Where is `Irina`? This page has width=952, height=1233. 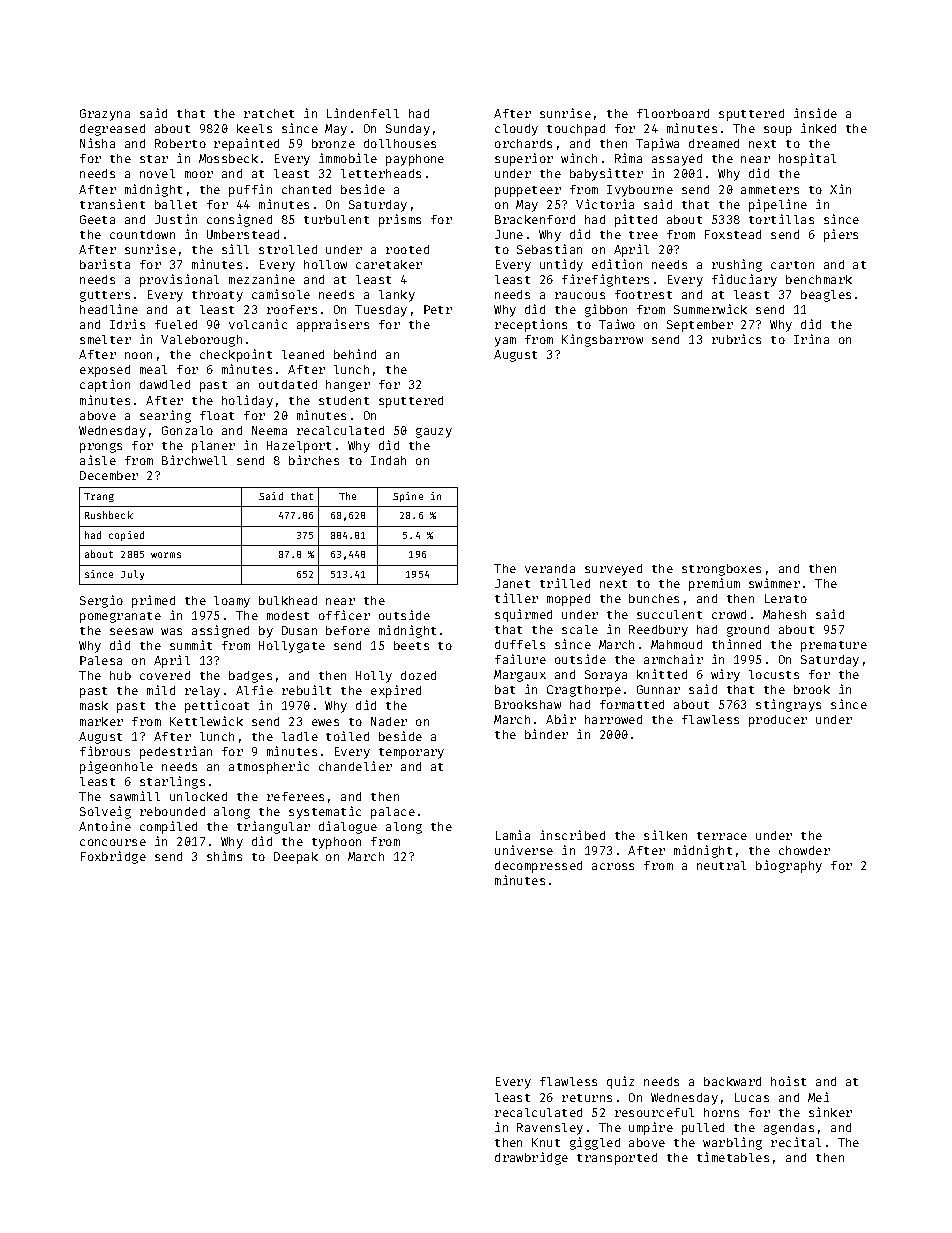
Irina is located at coordinates (811, 339).
